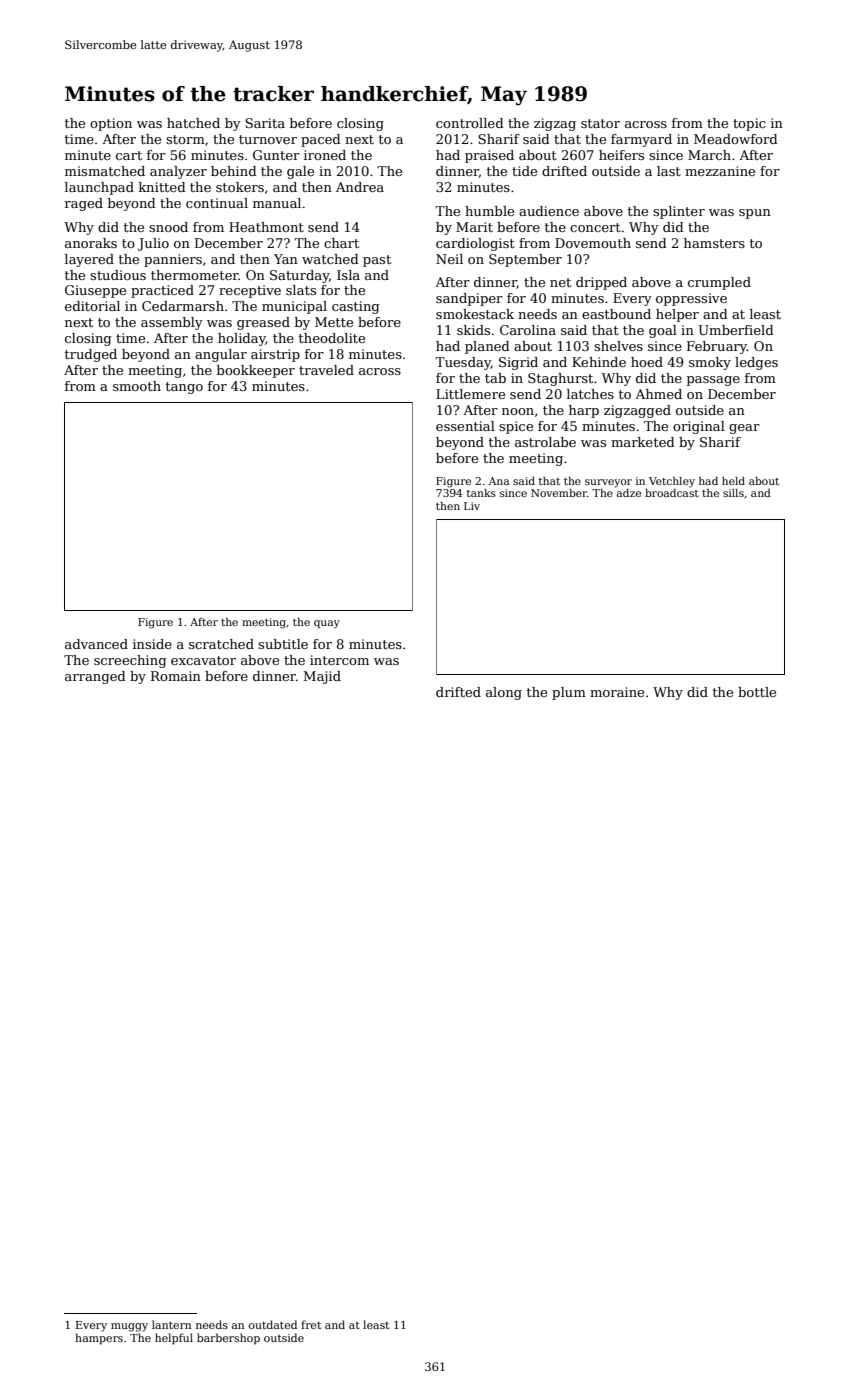  What do you see at coordinates (672, 482) in the image?
I see `Vetchley` at bounding box center [672, 482].
